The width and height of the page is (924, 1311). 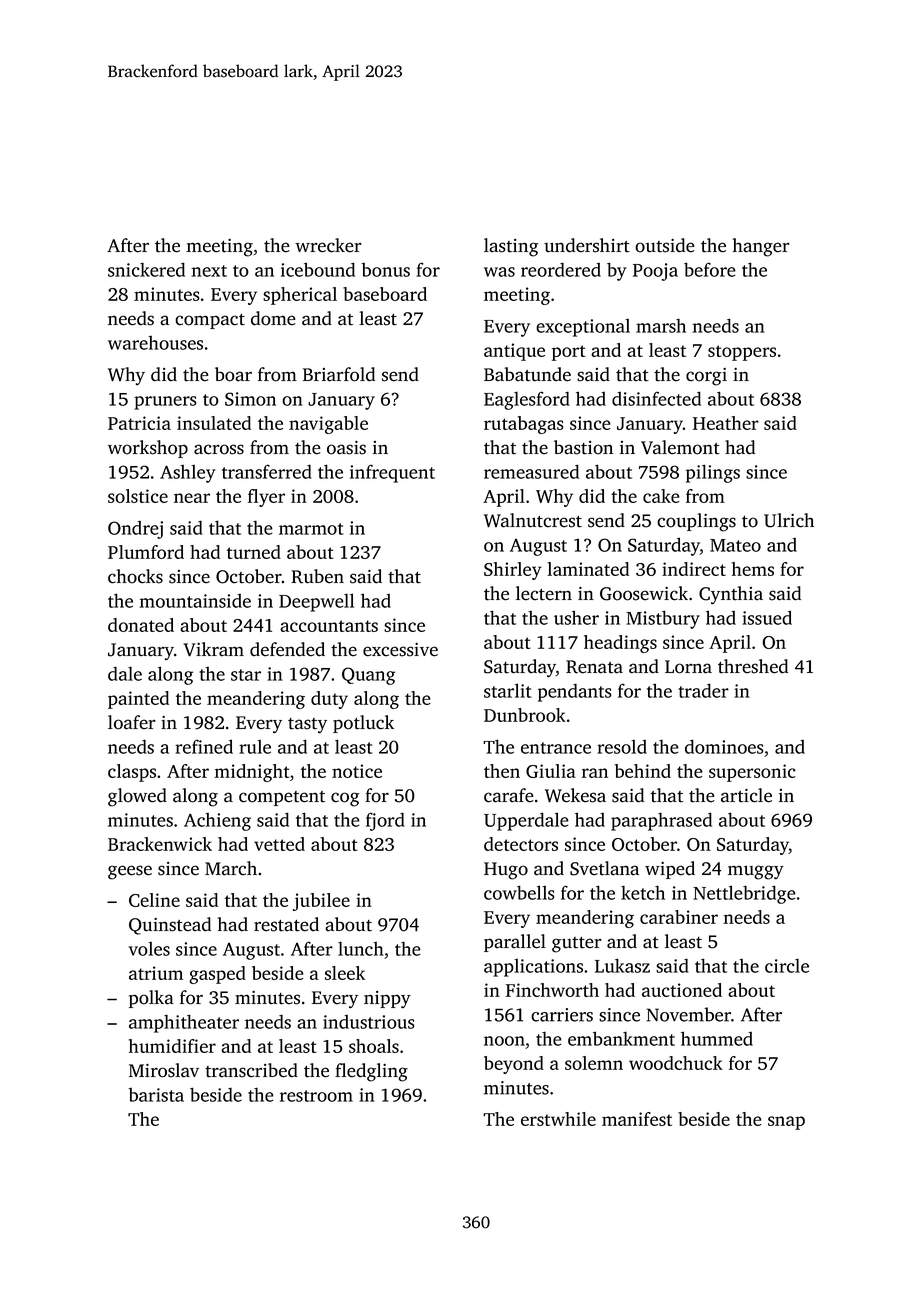 What do you see at coordinates (255, 747) in the page?
I see `rule` at bounding box center [255, 747].
